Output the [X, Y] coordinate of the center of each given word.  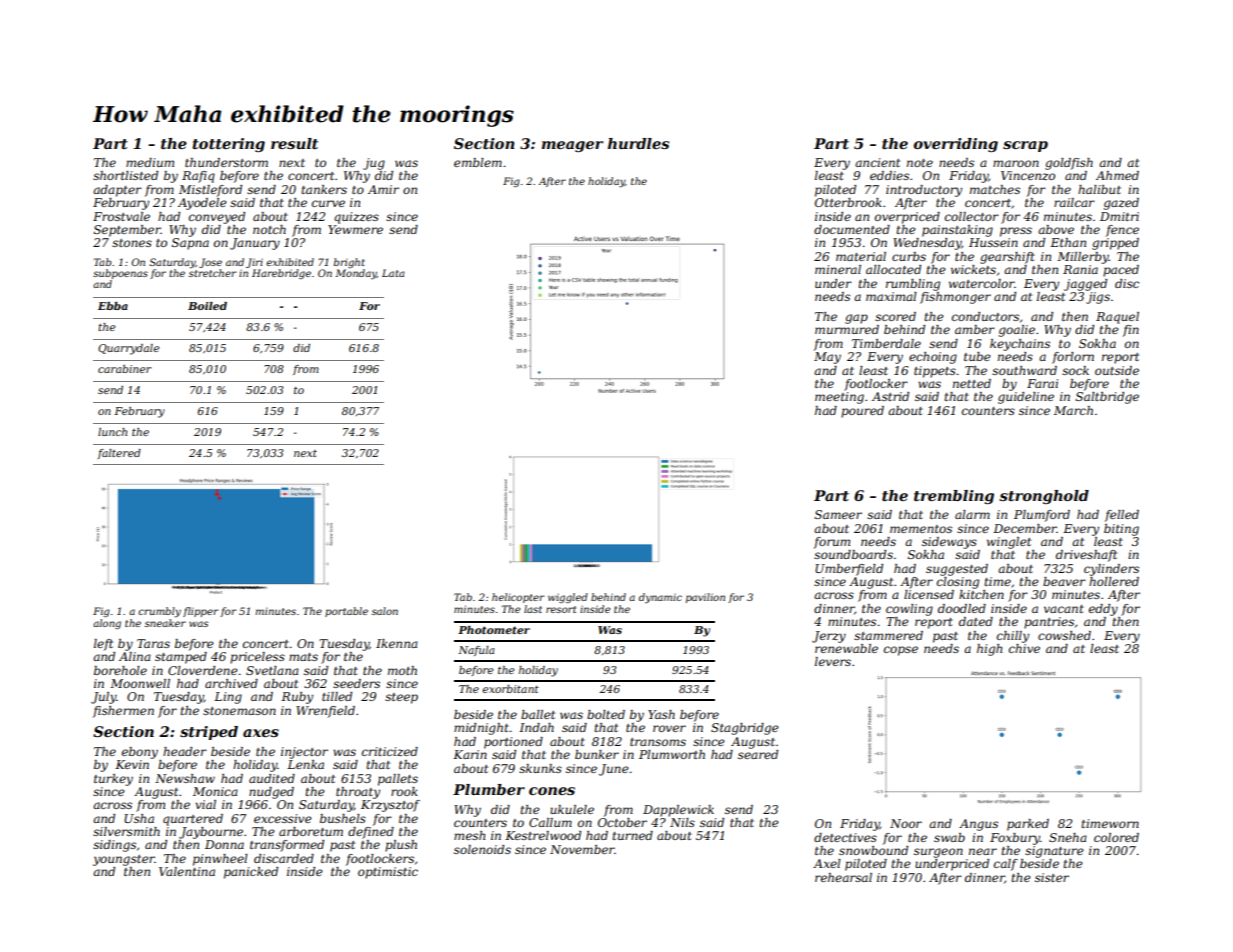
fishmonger [955, 298]
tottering [229, 145]
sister [1052, 877]
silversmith [126, 831]
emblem [478, 162]
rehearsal [843, 877]
